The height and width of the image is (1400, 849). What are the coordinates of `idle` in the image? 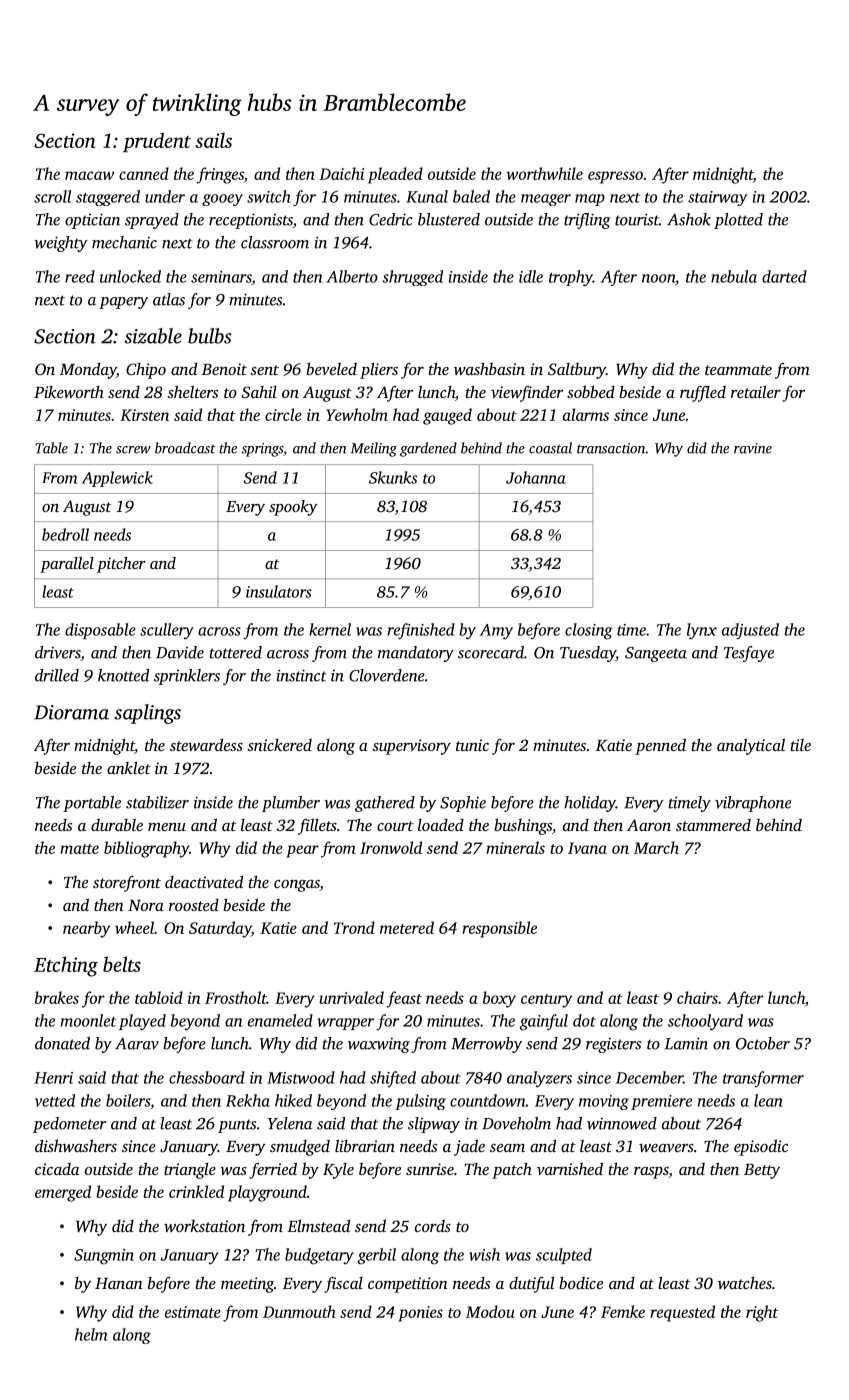 It's located at (531, 276).
